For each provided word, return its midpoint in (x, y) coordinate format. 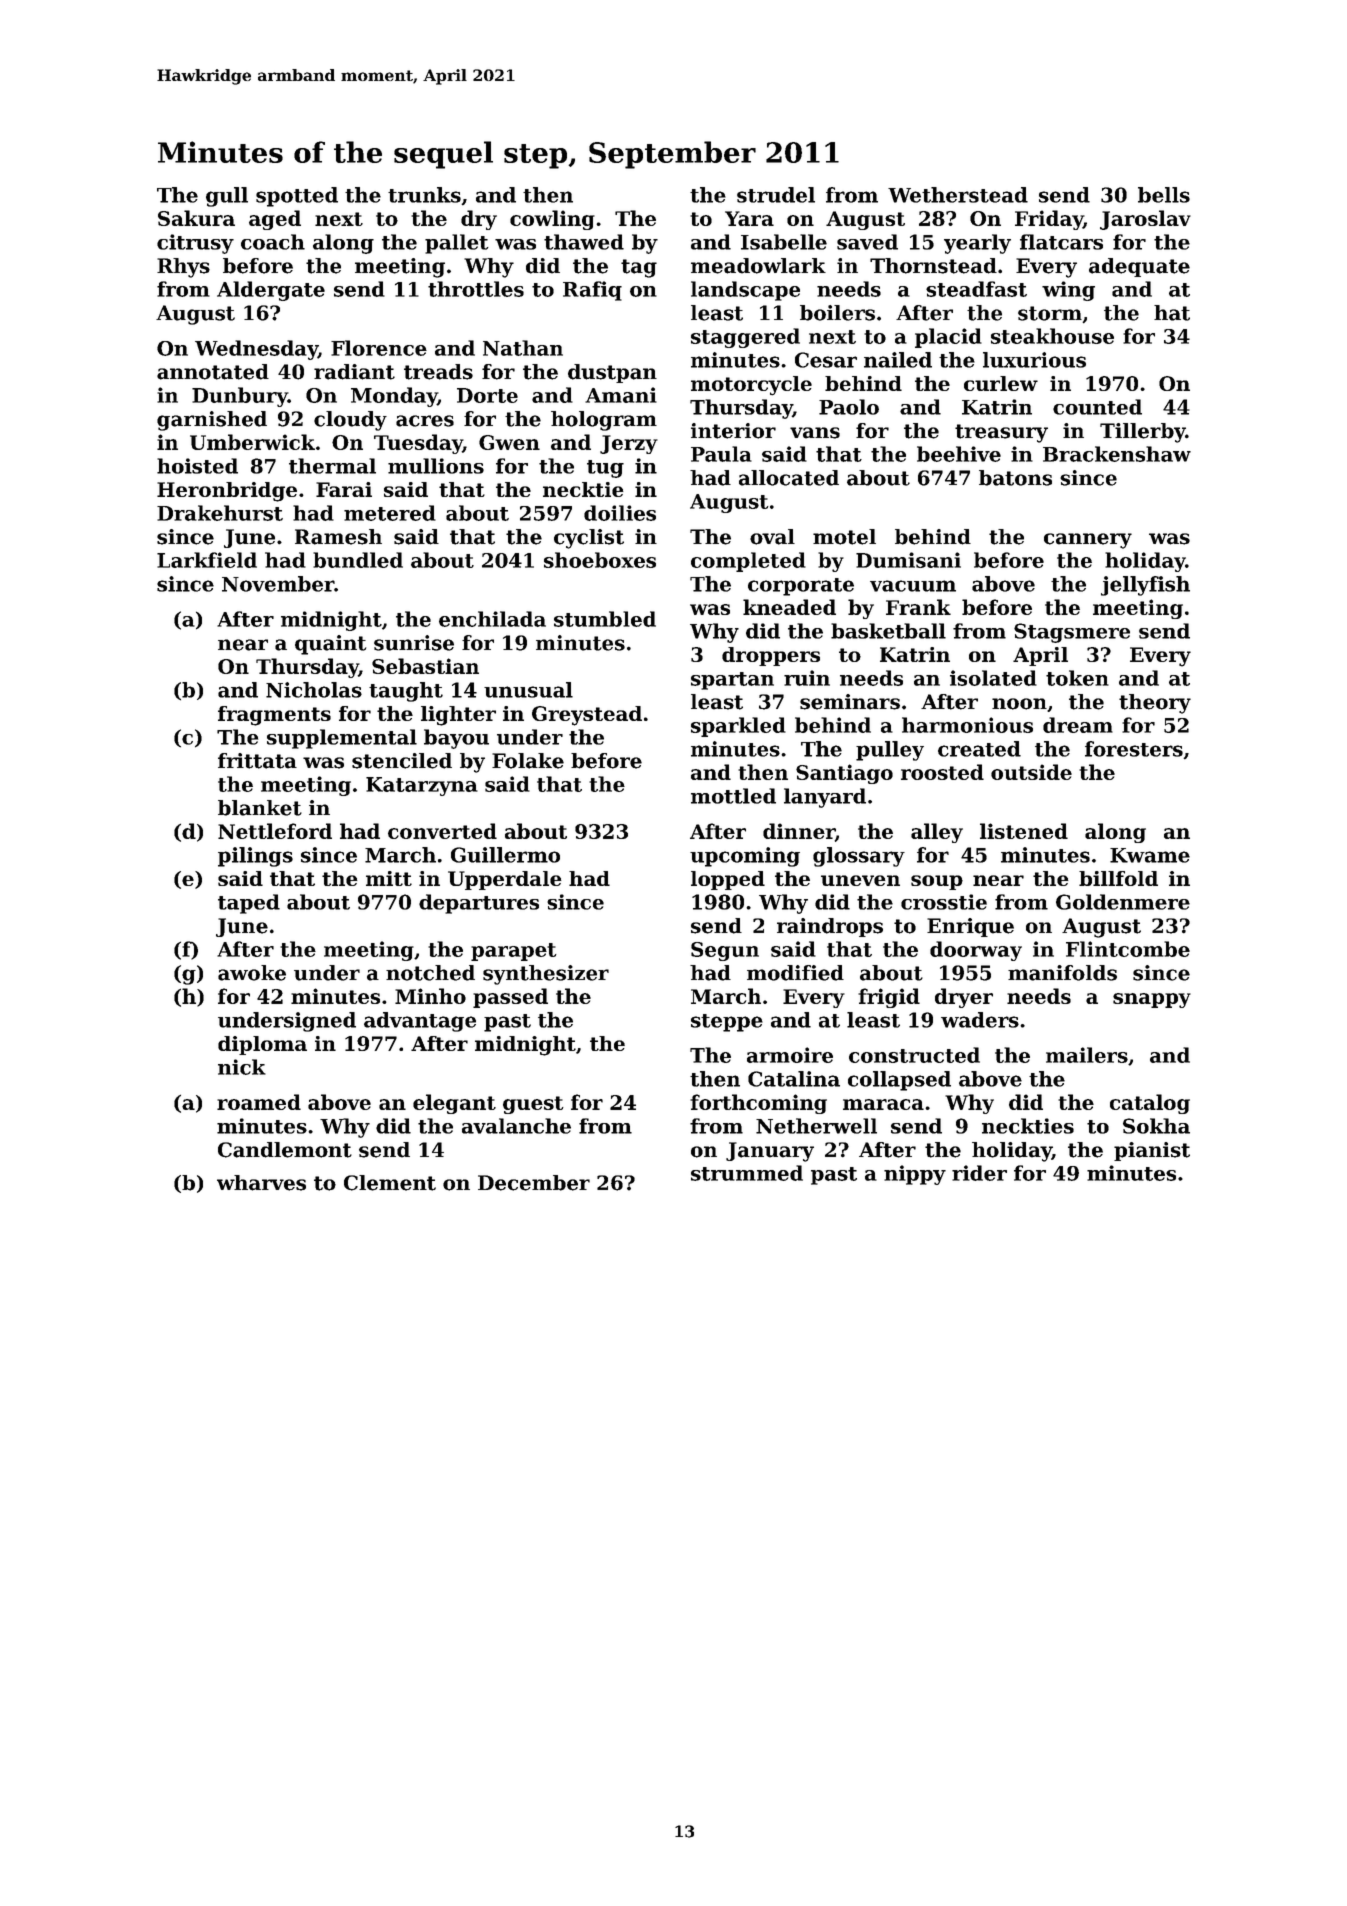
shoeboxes (600, 560)
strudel (776, 195)
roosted (942, 772)
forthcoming (758, 1104)
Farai (344, 489)
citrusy (195, 244)
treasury (1001, 433)
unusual (528, 690)
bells (1164, 195)
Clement (390, 1183)
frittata (257, 761)
